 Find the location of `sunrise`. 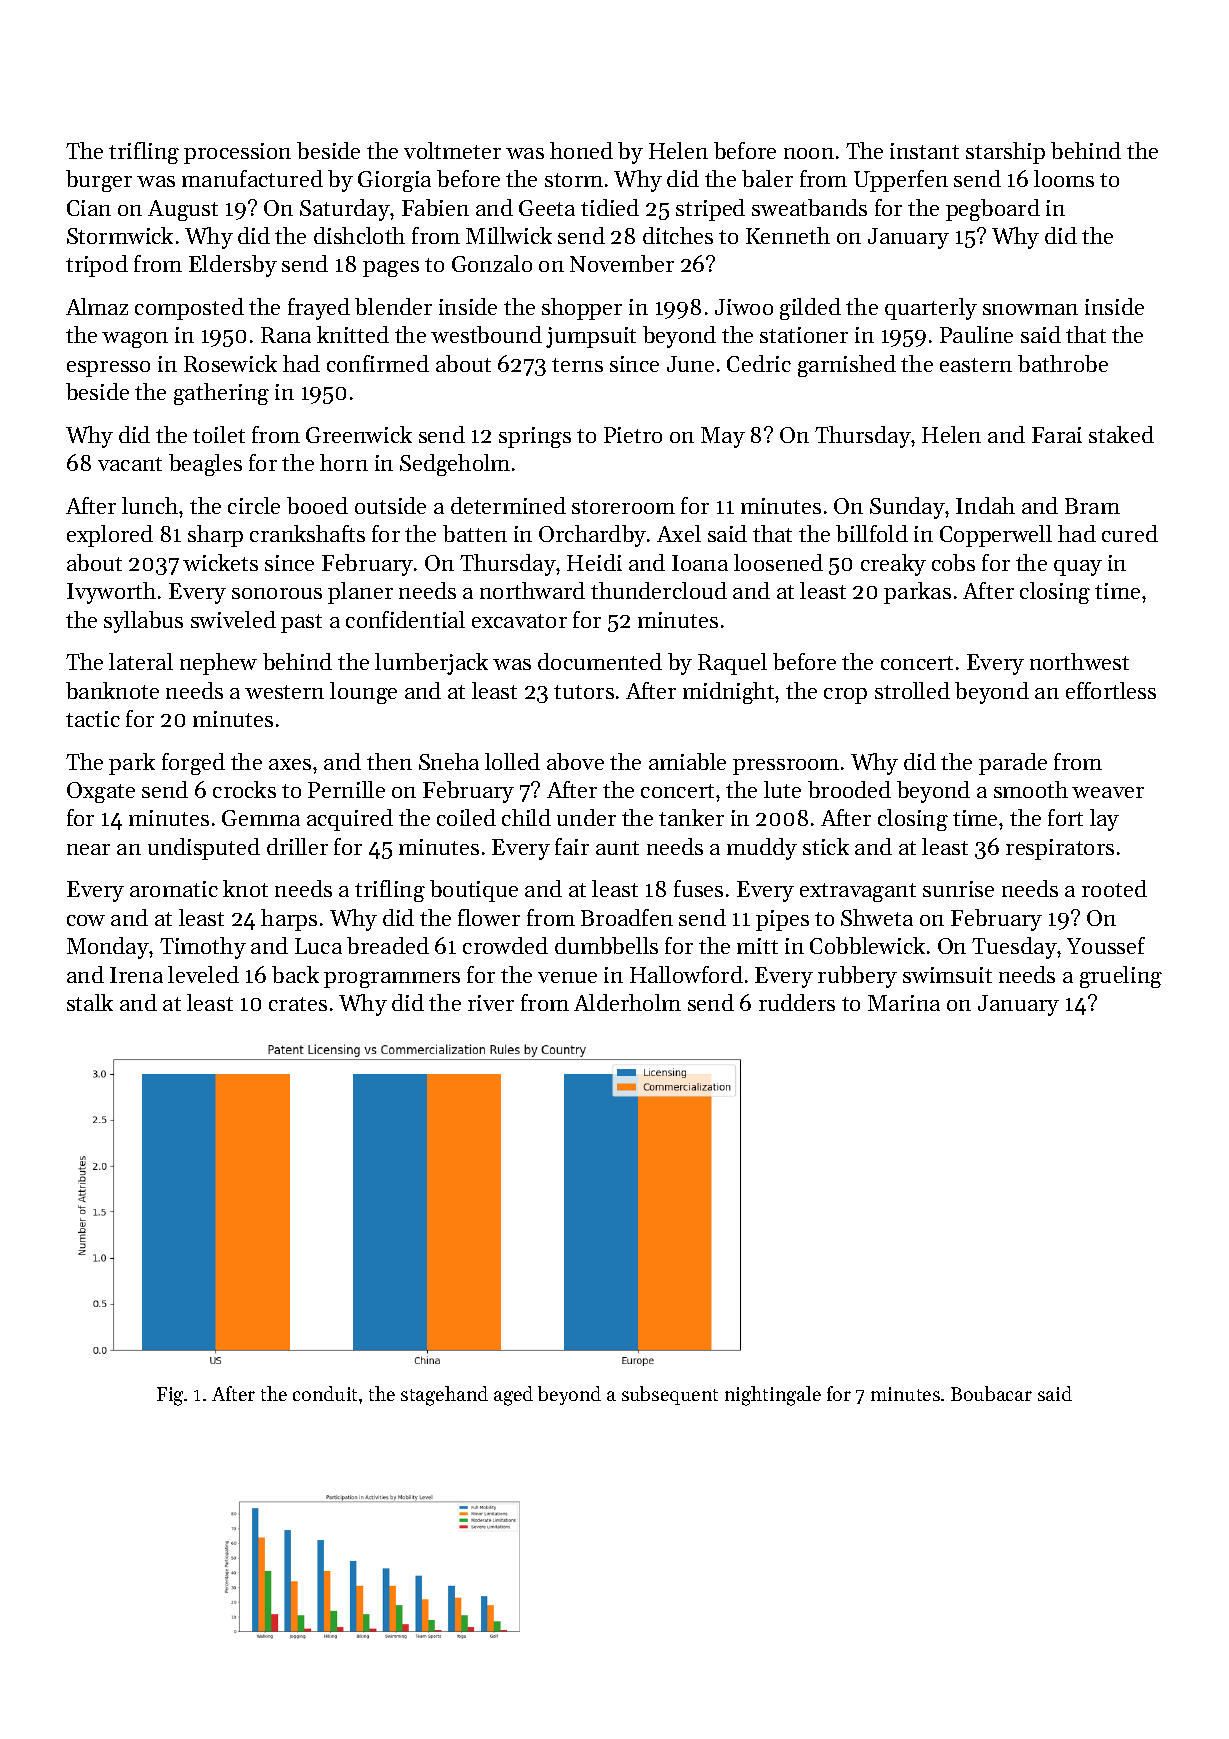

sunrise is located at coordinates (958, 889).
